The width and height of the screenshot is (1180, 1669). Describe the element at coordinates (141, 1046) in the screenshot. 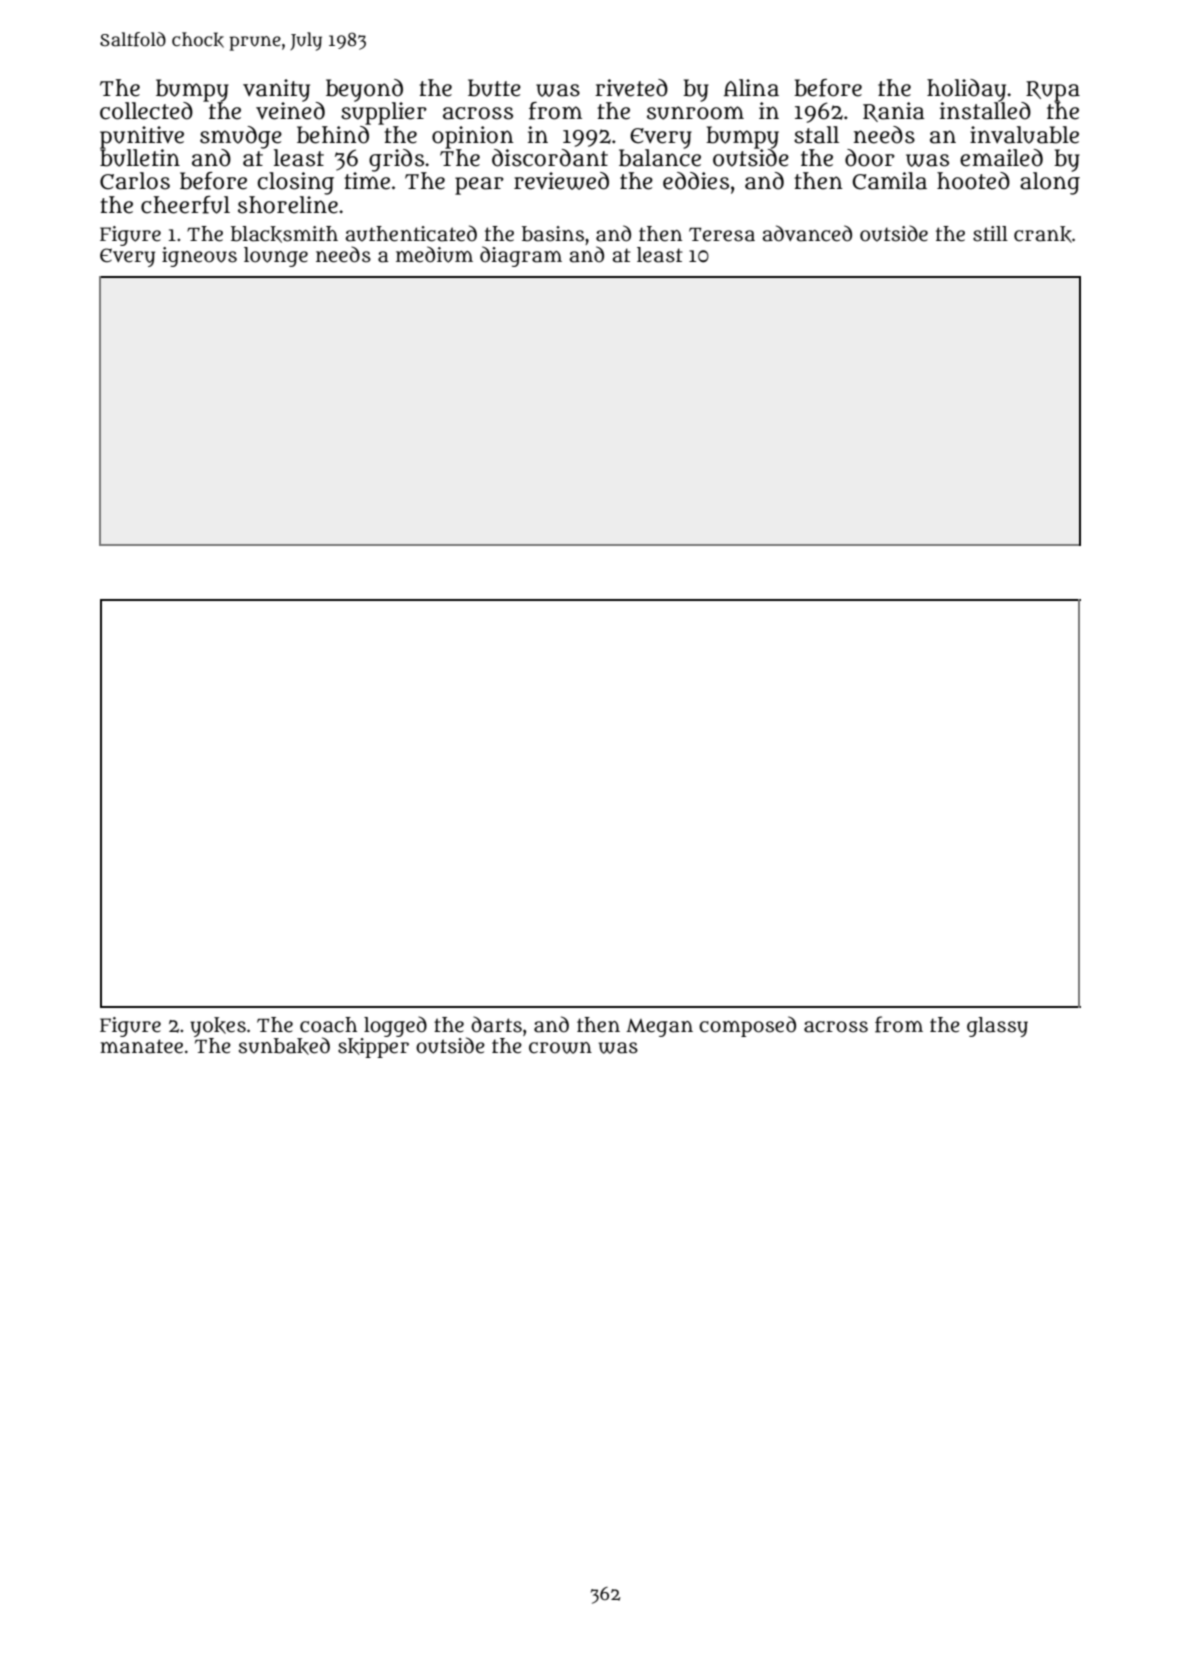

I see `manatee` at that location.
